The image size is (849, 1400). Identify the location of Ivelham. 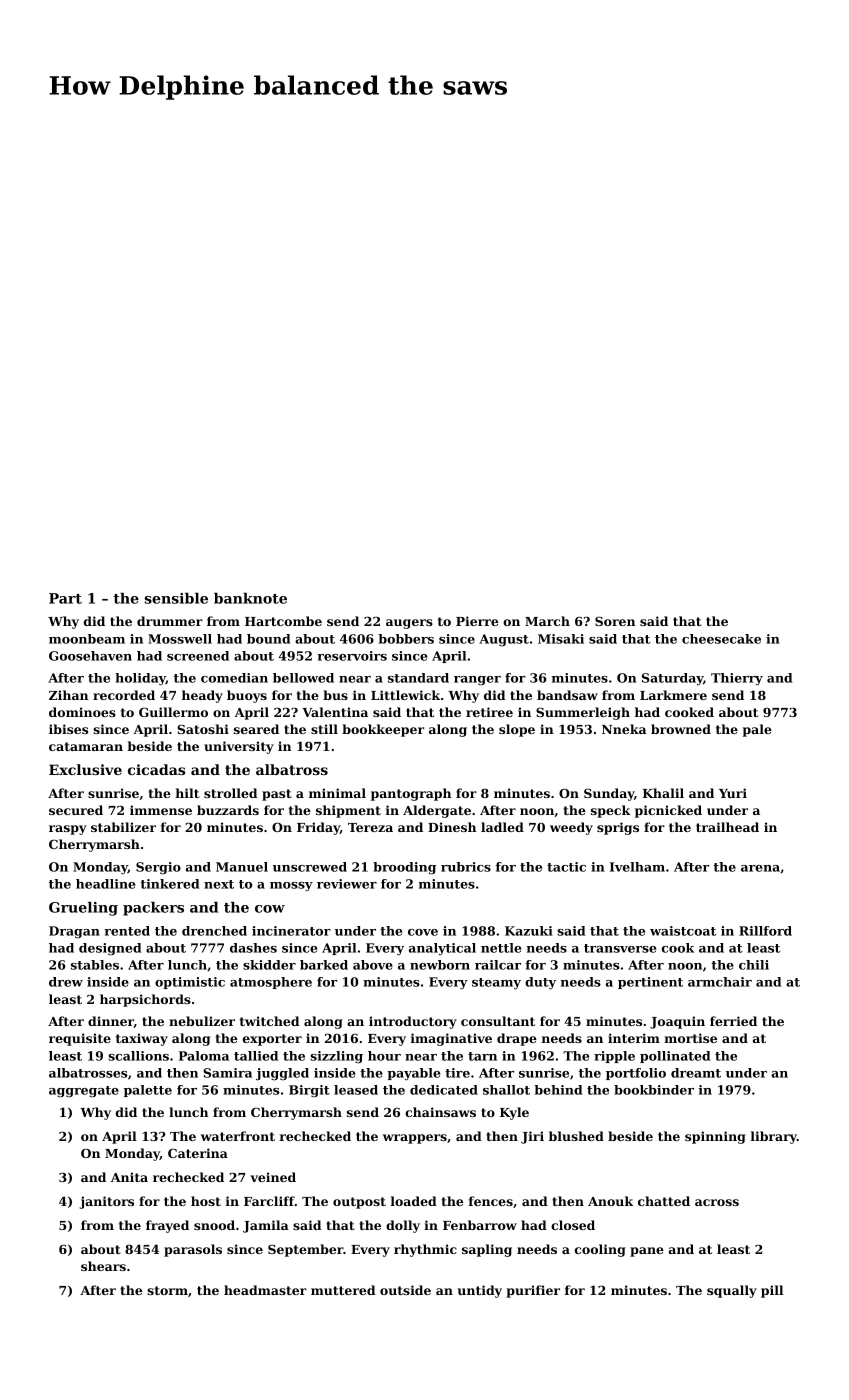
(637, 867).
